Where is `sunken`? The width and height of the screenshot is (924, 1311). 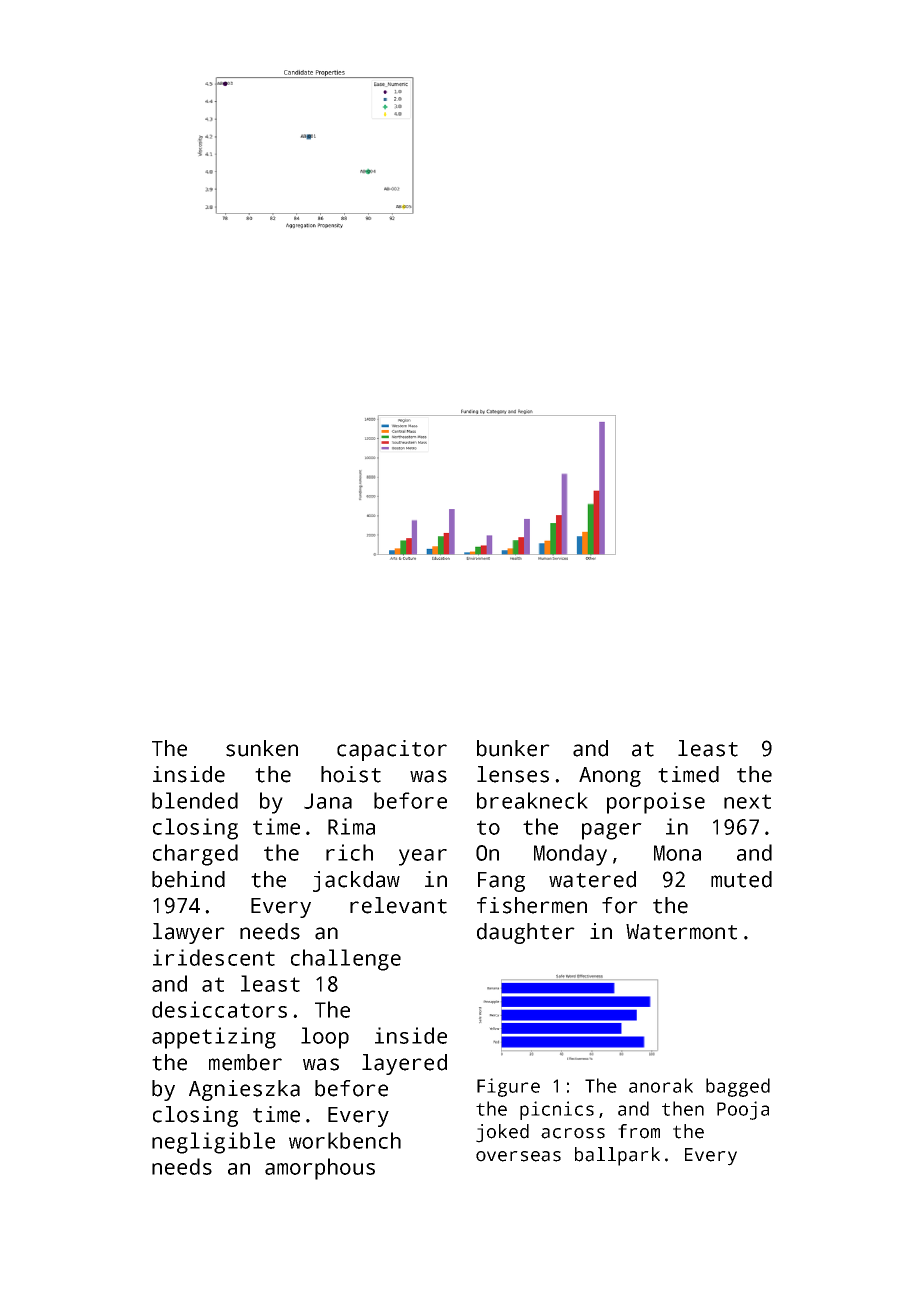
sunken is located at coordinates (262, 748).
